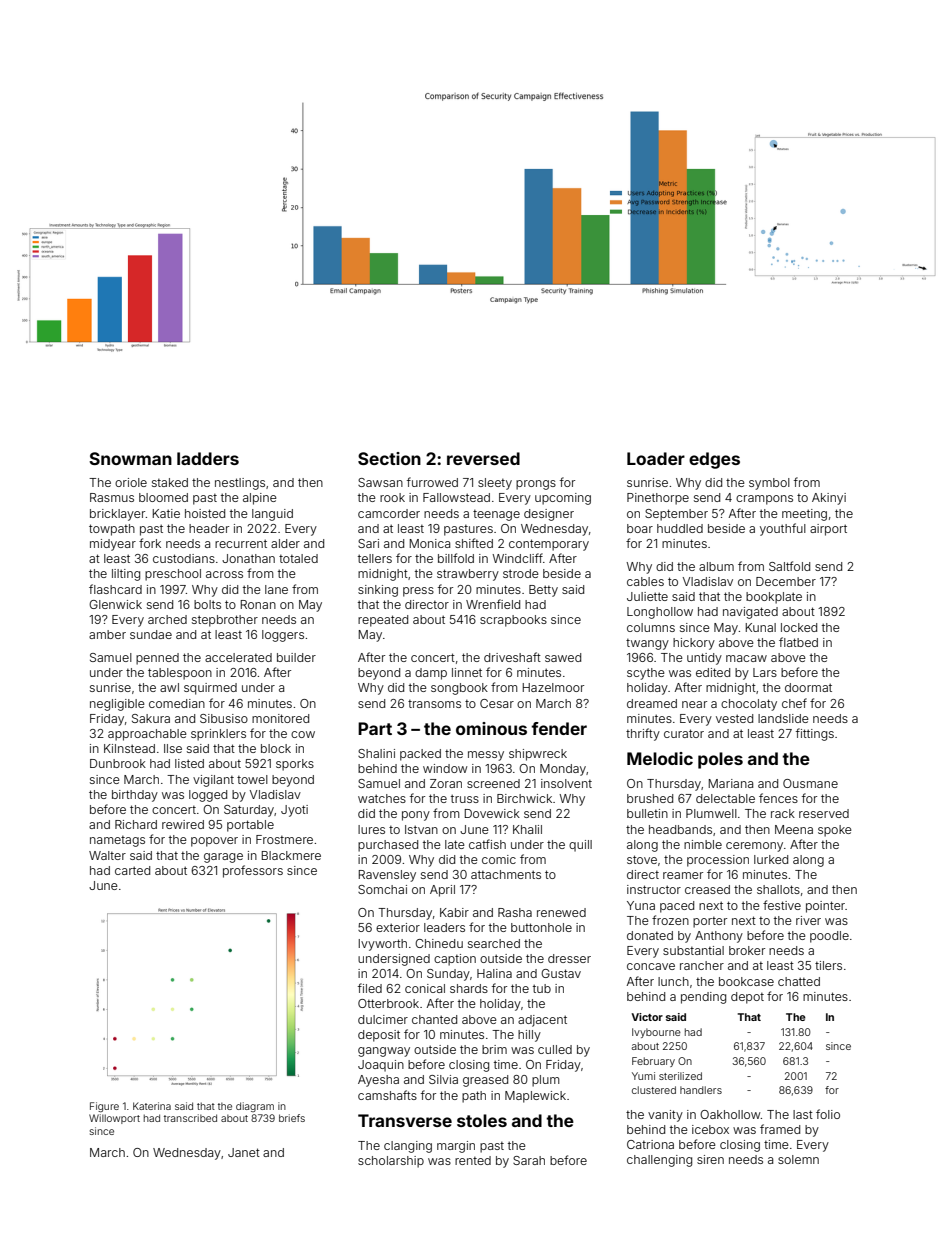  What do you see at coordinates (388, 846) in the screenshot?
I see `purchased` at bounding box center [388, 846].
